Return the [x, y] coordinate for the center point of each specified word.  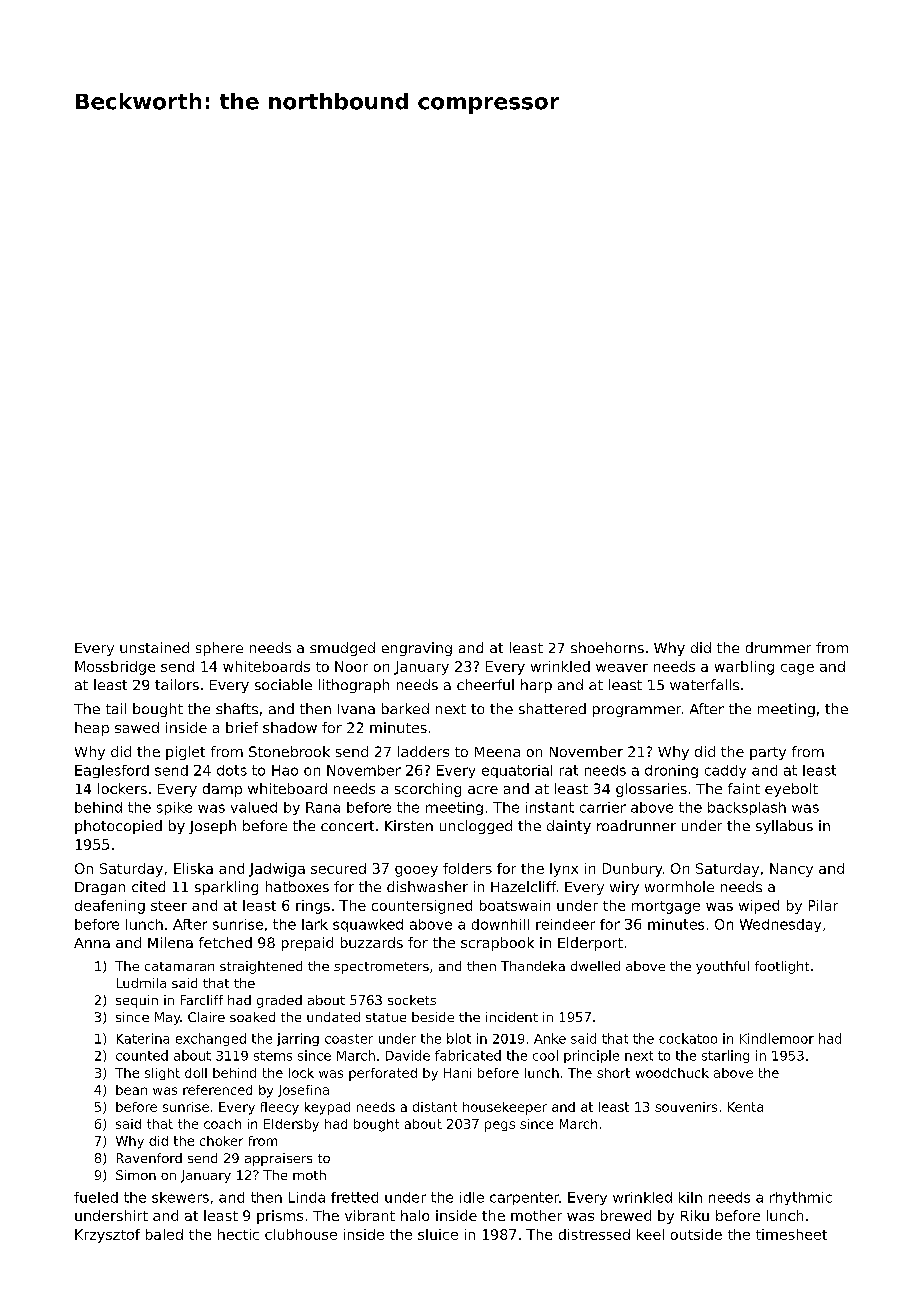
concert [347, 826]
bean [131, 1090]
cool [545, 1055]
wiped [759, 907]
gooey [416, 871]
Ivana [356, 709]
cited [148, 886]
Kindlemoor [777, 1038]
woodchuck [672, 1073]
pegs [500, 1126]
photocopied [118, 827]
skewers [180, 1197]
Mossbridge [115, 668]
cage [797, 669]
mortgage [666, 907]
